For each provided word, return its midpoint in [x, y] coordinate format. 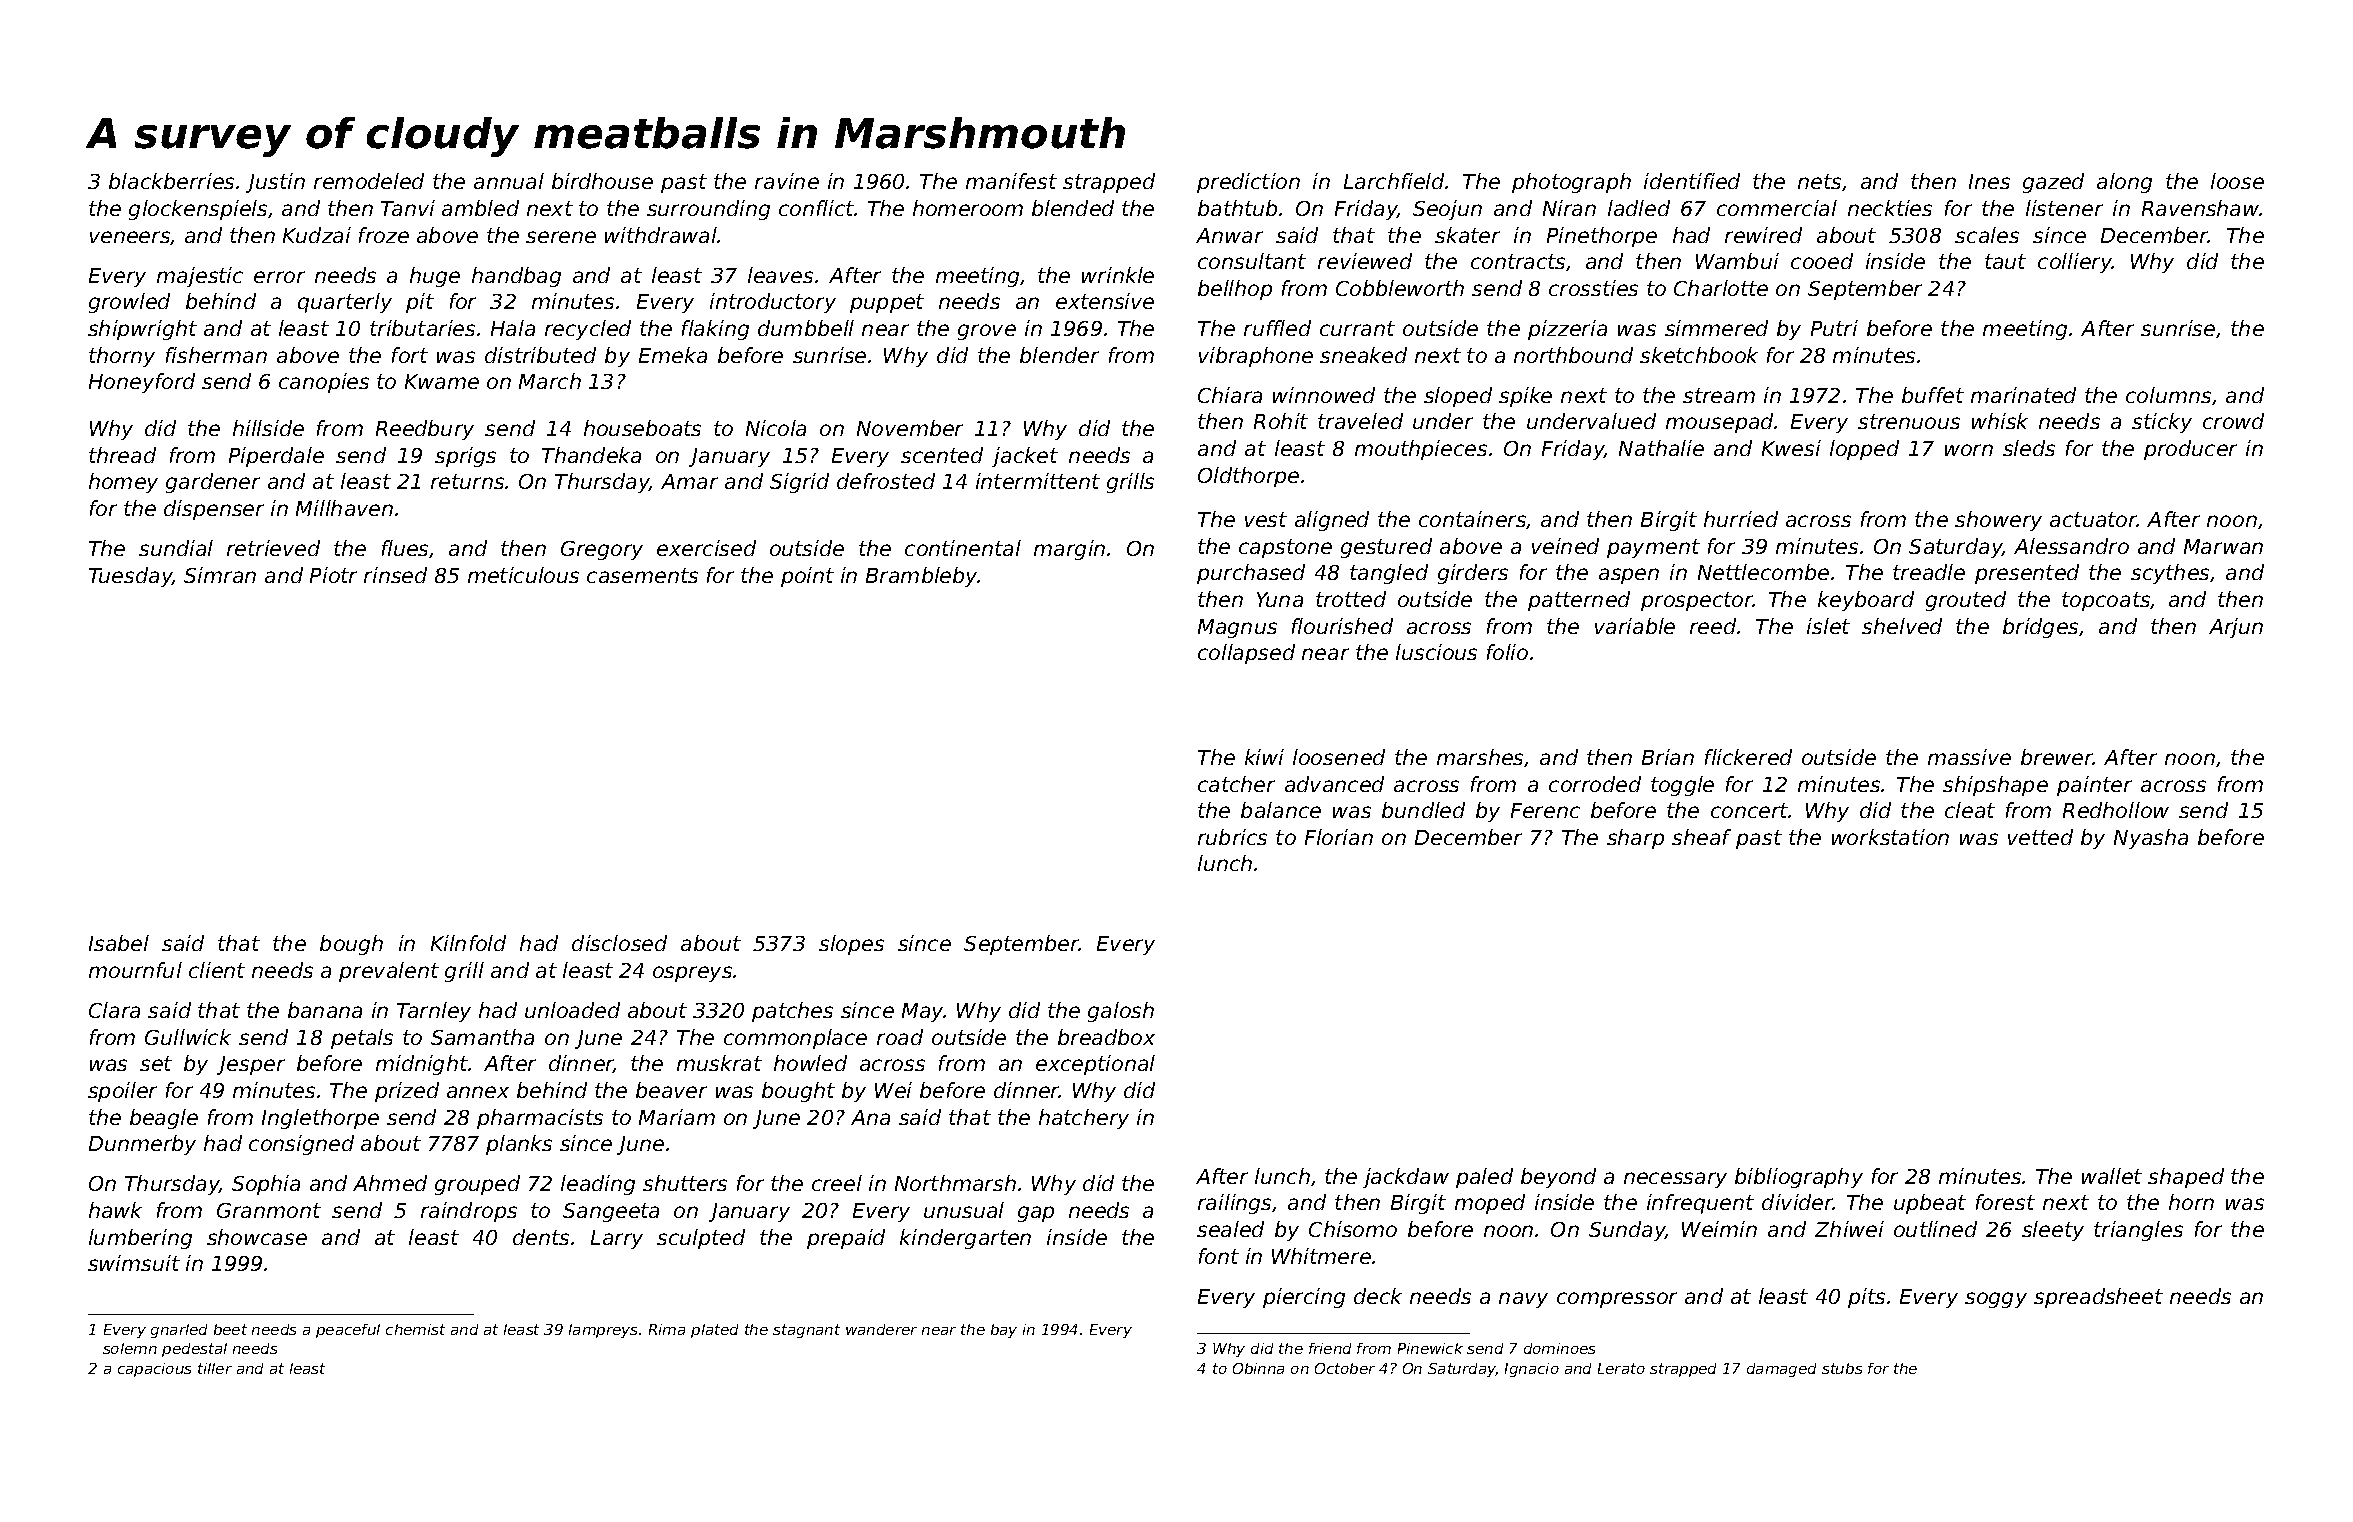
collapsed [1246, 654]
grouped [477, 1185]
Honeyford [142, 383]
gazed [2053, 183]
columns [2168, 395]
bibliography [1799, 1178]
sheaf [1701, 837]
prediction [1248, 183]
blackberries [171, 181]
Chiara [1230, 395]
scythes [2170, 574]
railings [1234, 1204]
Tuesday [131, 577]
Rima [667, 1329]
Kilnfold [468, 943]
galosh [1121, 1012]
